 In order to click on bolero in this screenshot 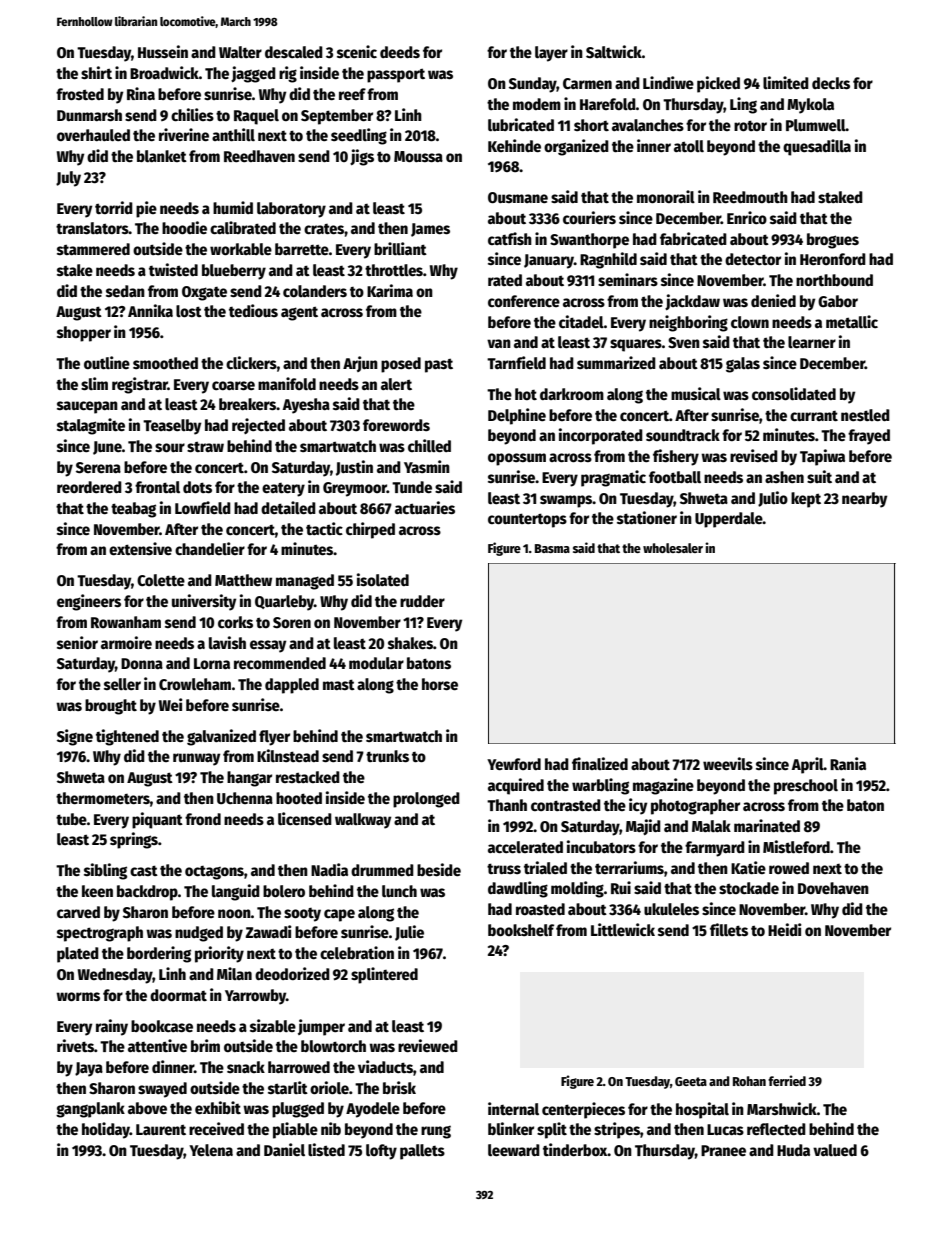, I will do `click(284, 891)`.
